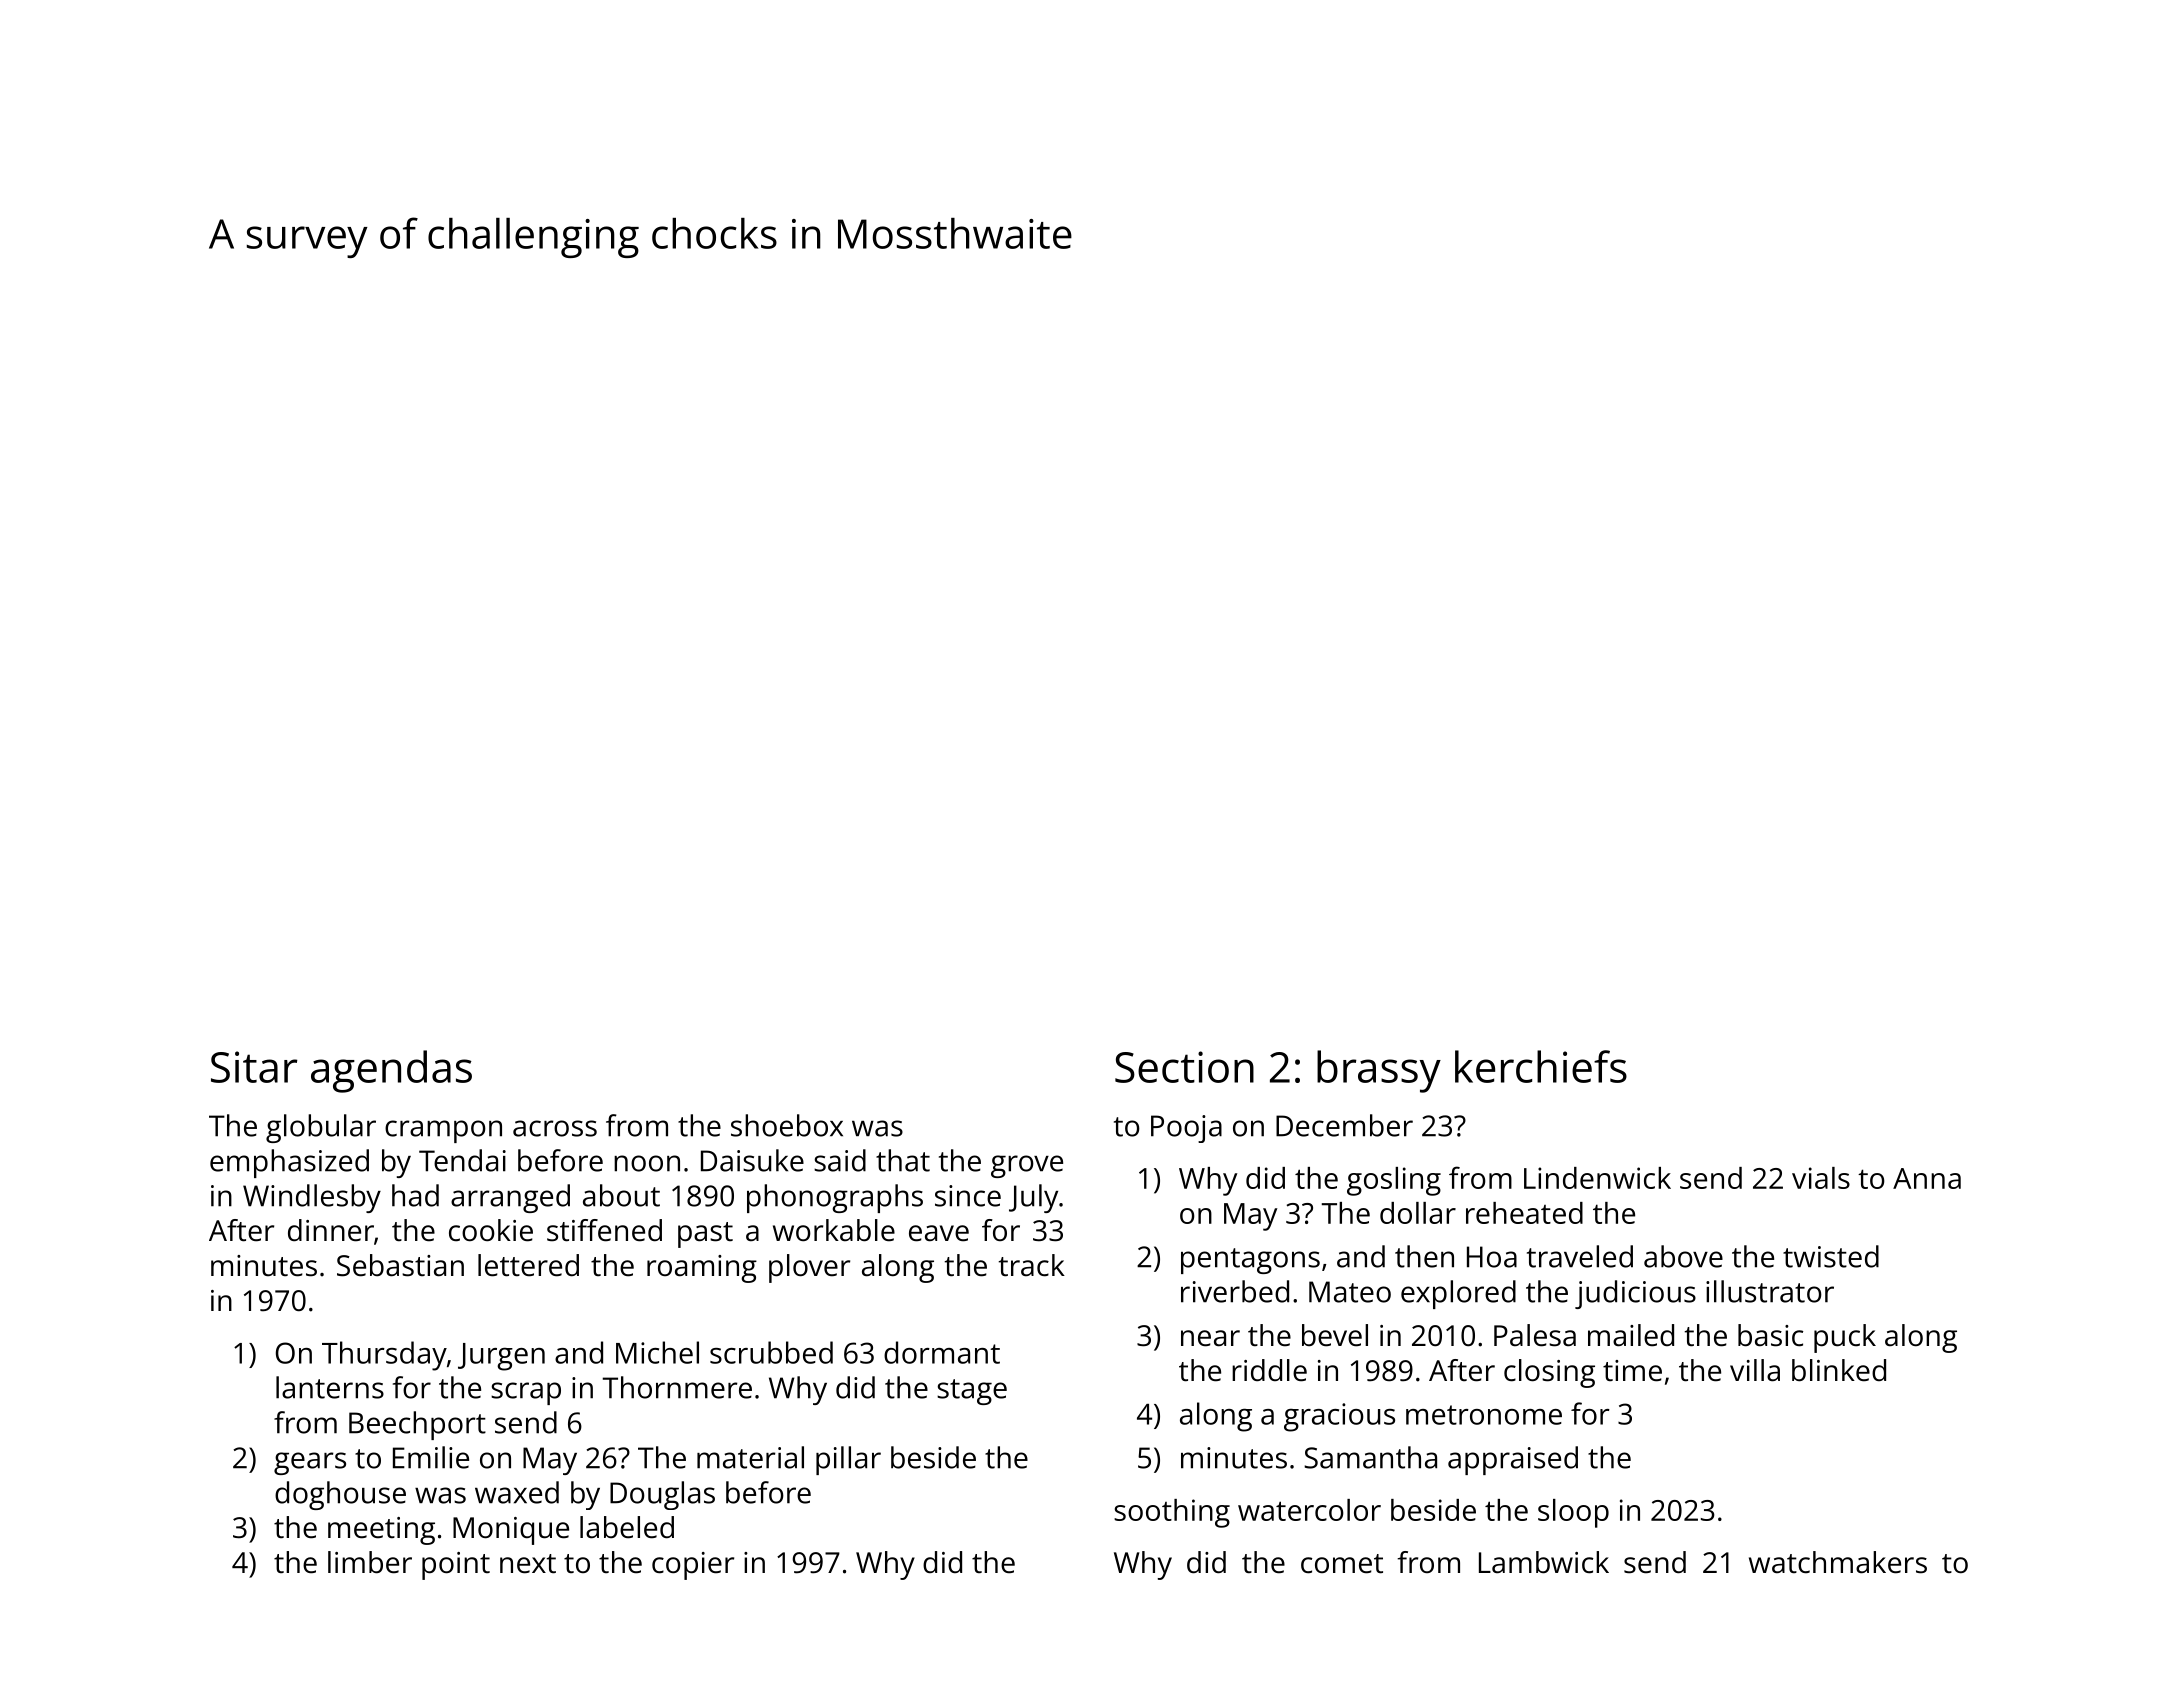  I want to click on agendas, so click(391, 1071).
